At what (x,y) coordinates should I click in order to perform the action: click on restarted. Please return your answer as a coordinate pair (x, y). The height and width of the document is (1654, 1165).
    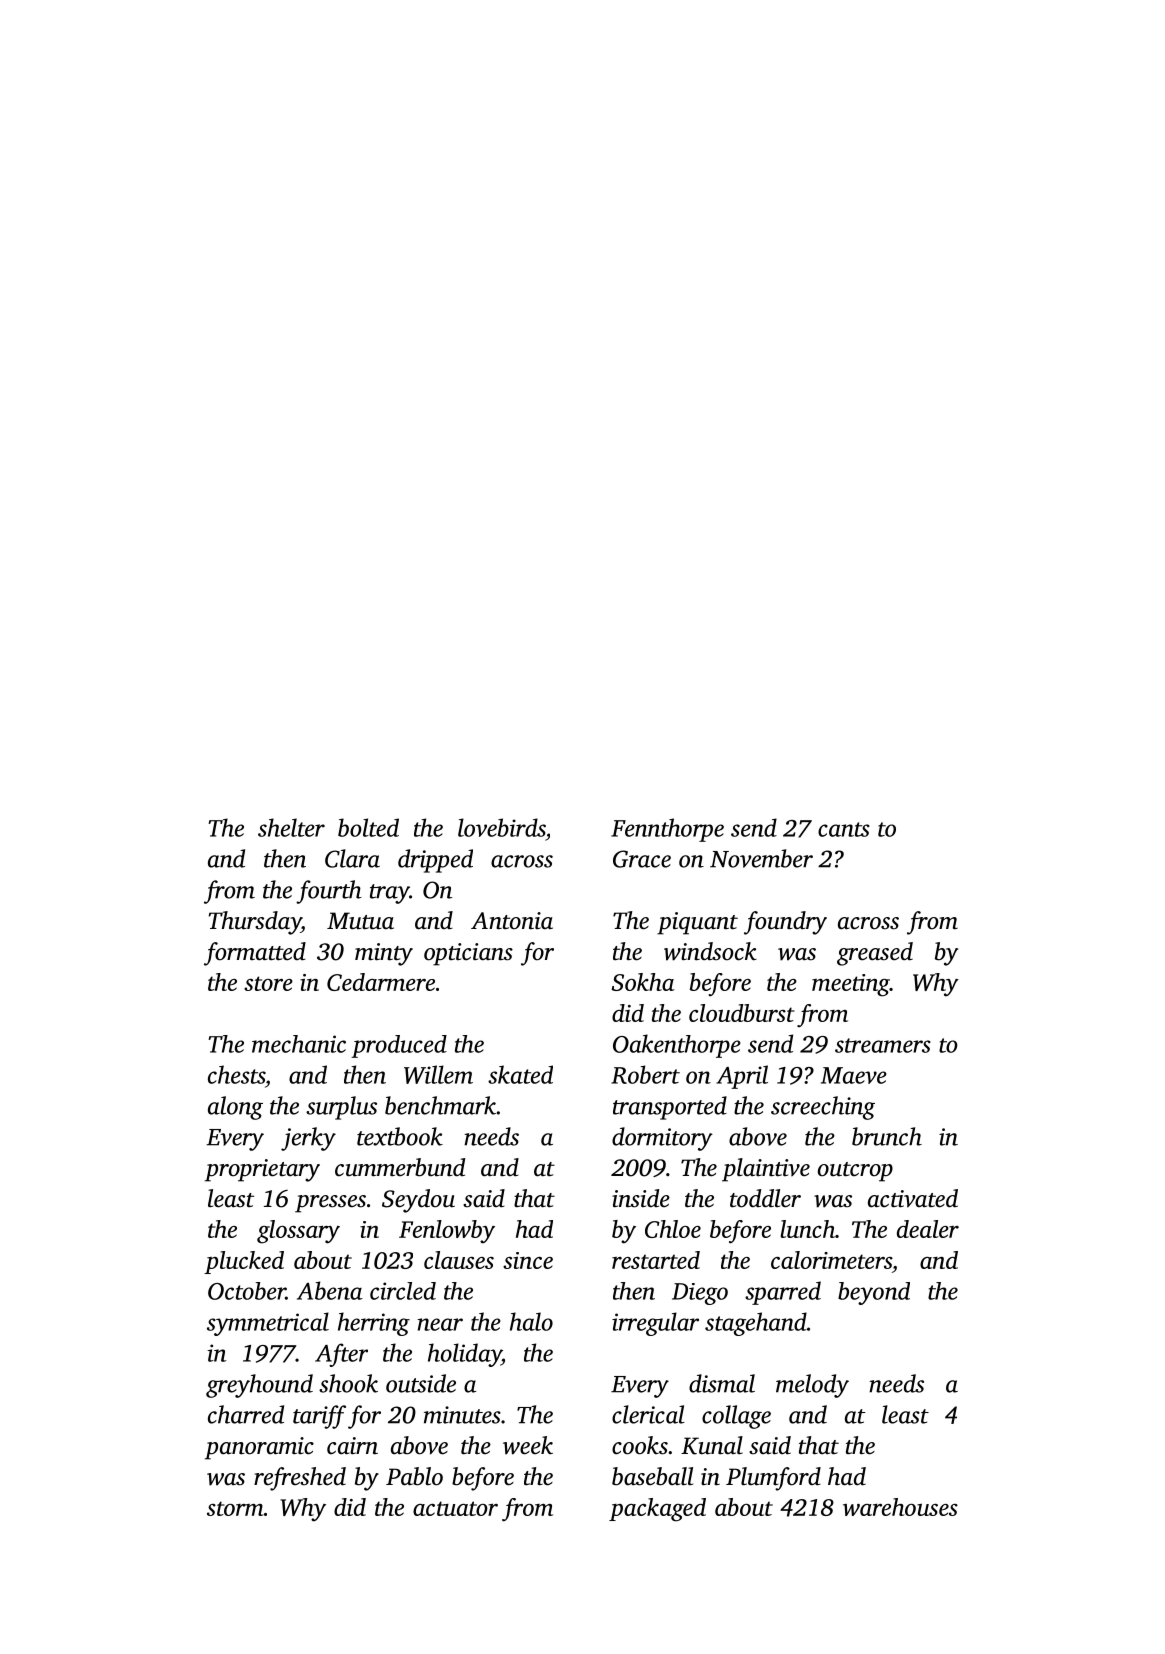
    Looking at the image, I should click on (656, 1260).
